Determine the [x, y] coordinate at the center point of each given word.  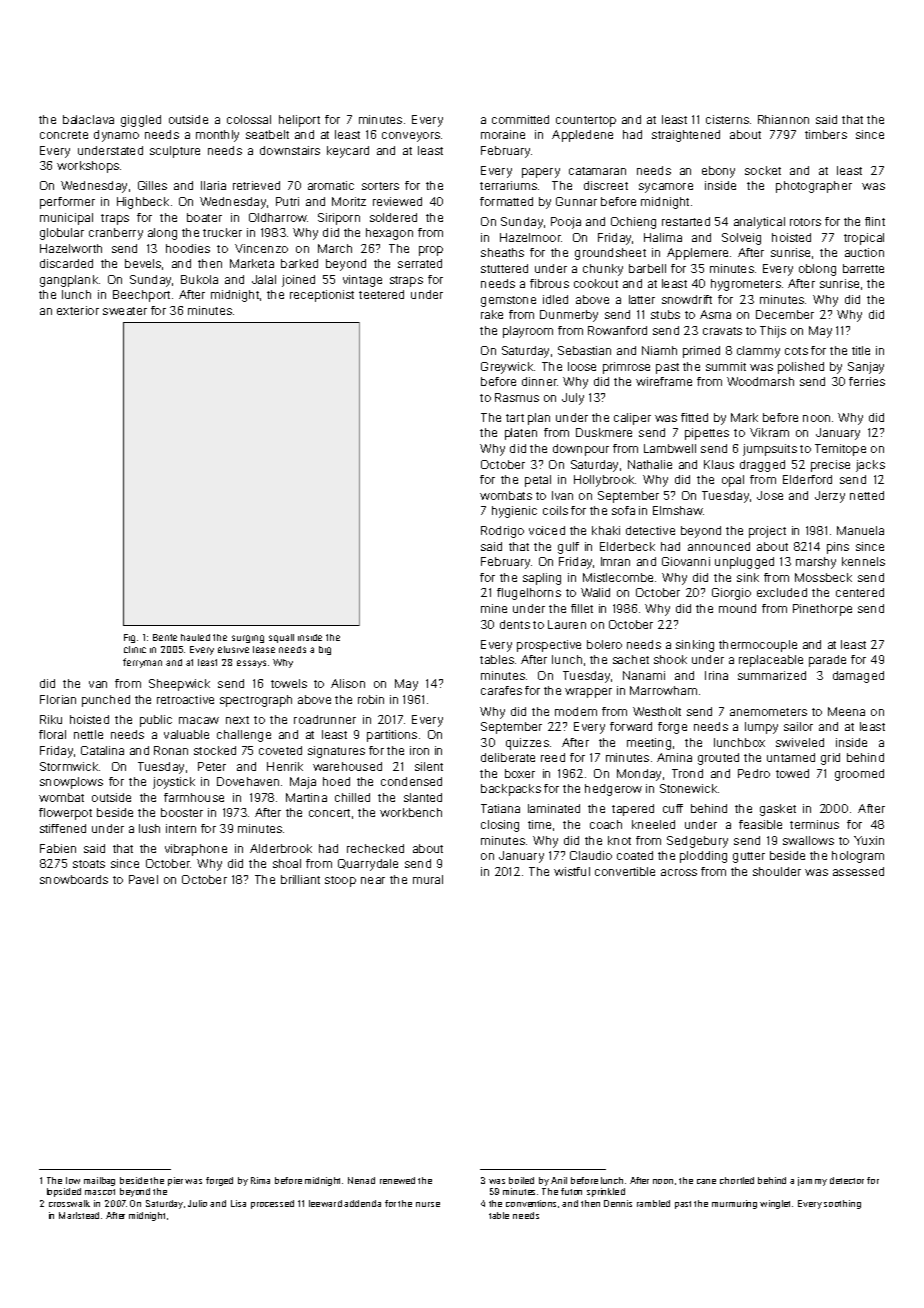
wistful [572, 871]
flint [875, 221]
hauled [195, 637]
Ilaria [213, 185]
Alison [348, 683]
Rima [260, 1180]
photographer [814, 187]
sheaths [502, 252]
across [679, 872]
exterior [78, 310]
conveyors [411, 137]
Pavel [143, 879]
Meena [846, 711]
